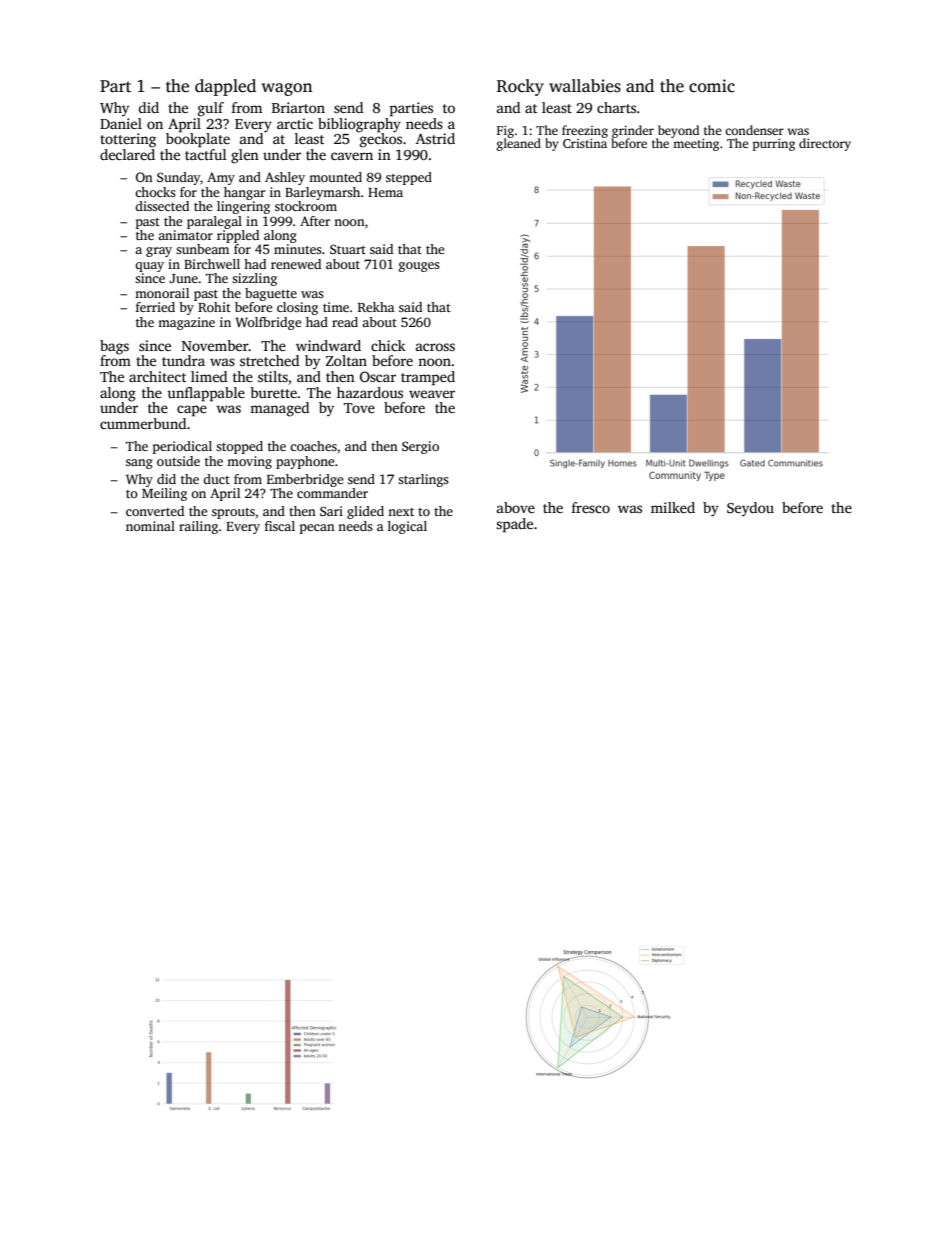 The image size is (952, 1233). I want to click on gouges, so click(419, 267).
